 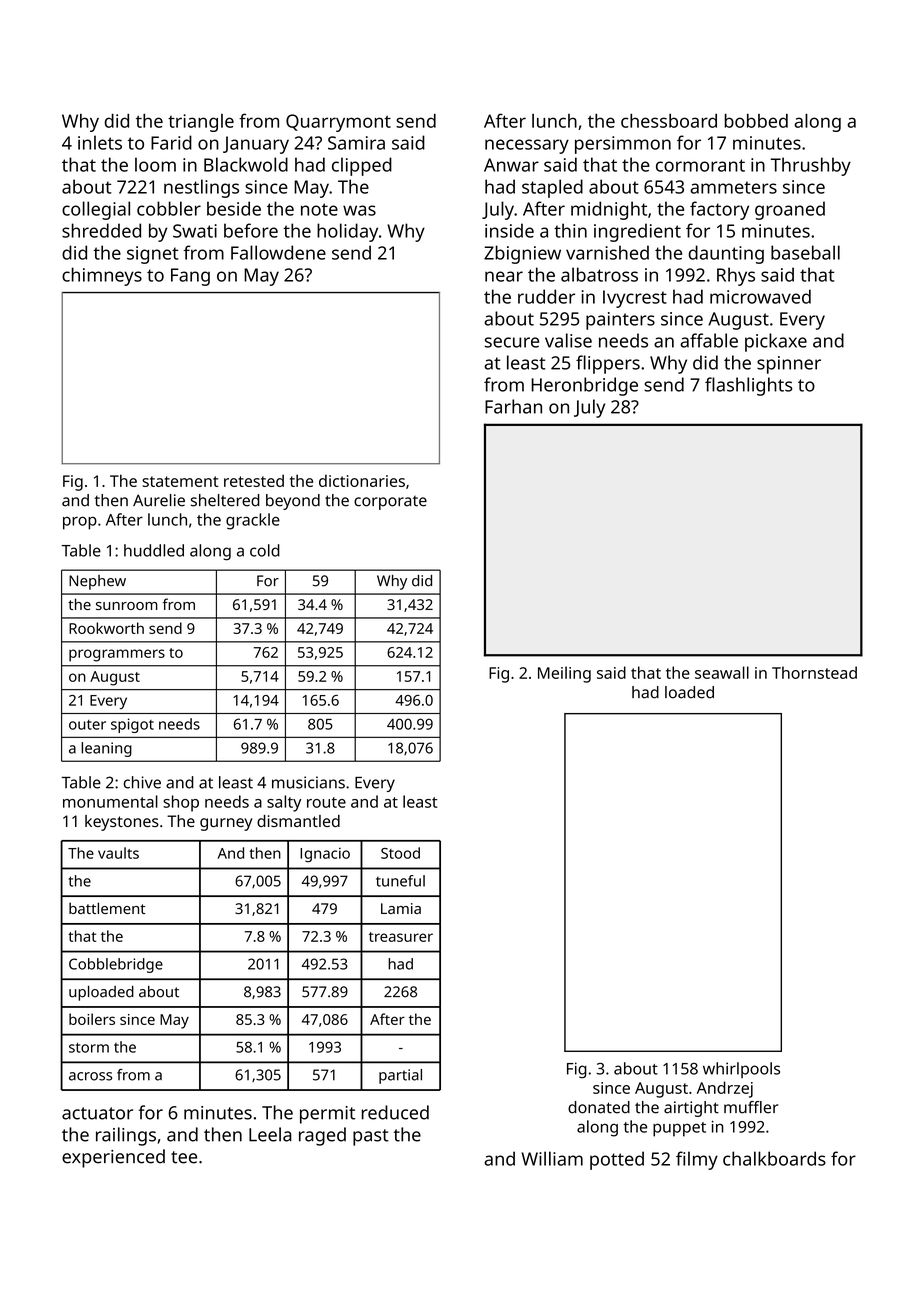 What do you see at coordinates (722, 672) in the screenshot?
I see `seawall` at bounding box center [722, 672].
